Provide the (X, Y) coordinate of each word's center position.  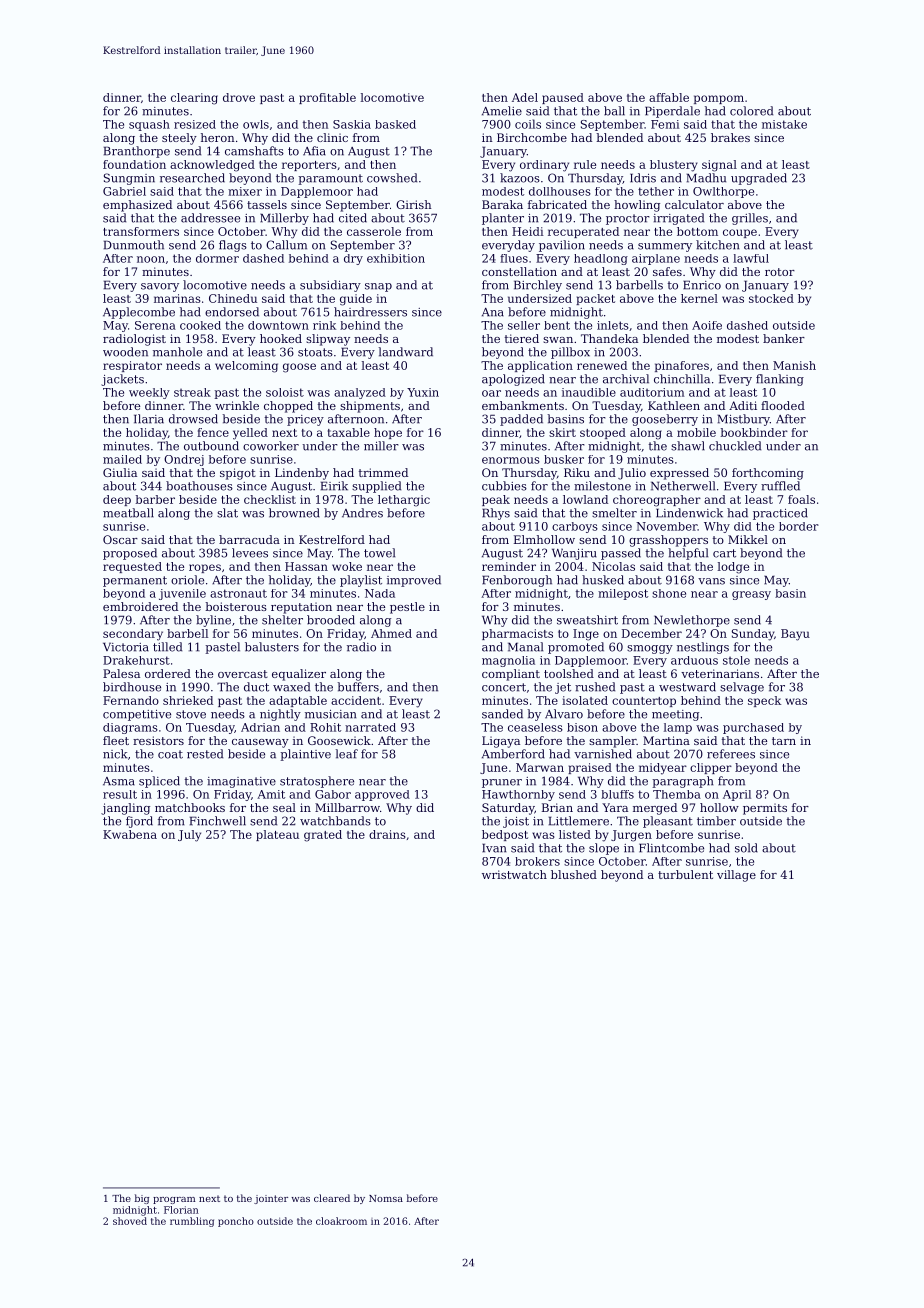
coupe (740, 233)
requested (132, 567)
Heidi (528, 231)
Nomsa (386, 1198)
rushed (595, 687)
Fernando (131, 700)
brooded (331, 620)
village (736, 876)
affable (669, 97)
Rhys (496, 514)
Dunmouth (134, 245)
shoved (130, 1221)
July (189, 836)
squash (149, 125)
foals (801, 499)
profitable (327, 98)
